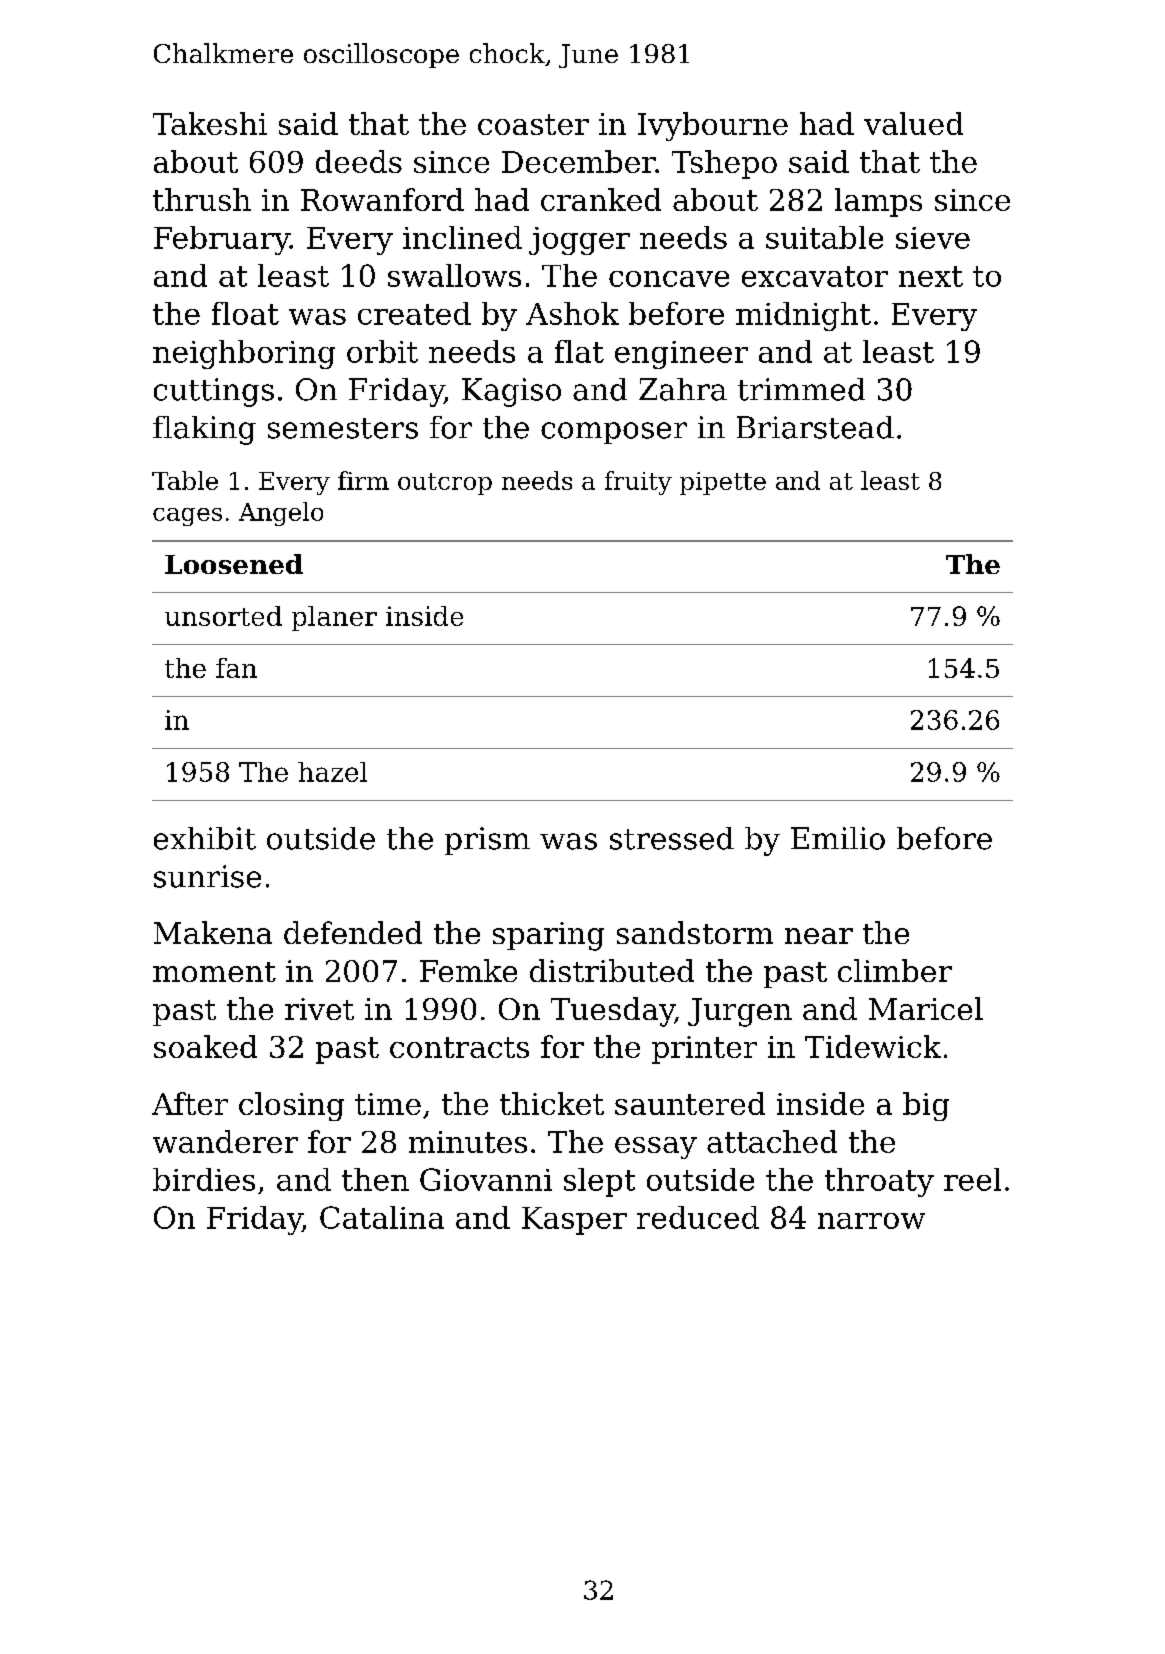  I want to click on Takeshi, so click(210, 123).
